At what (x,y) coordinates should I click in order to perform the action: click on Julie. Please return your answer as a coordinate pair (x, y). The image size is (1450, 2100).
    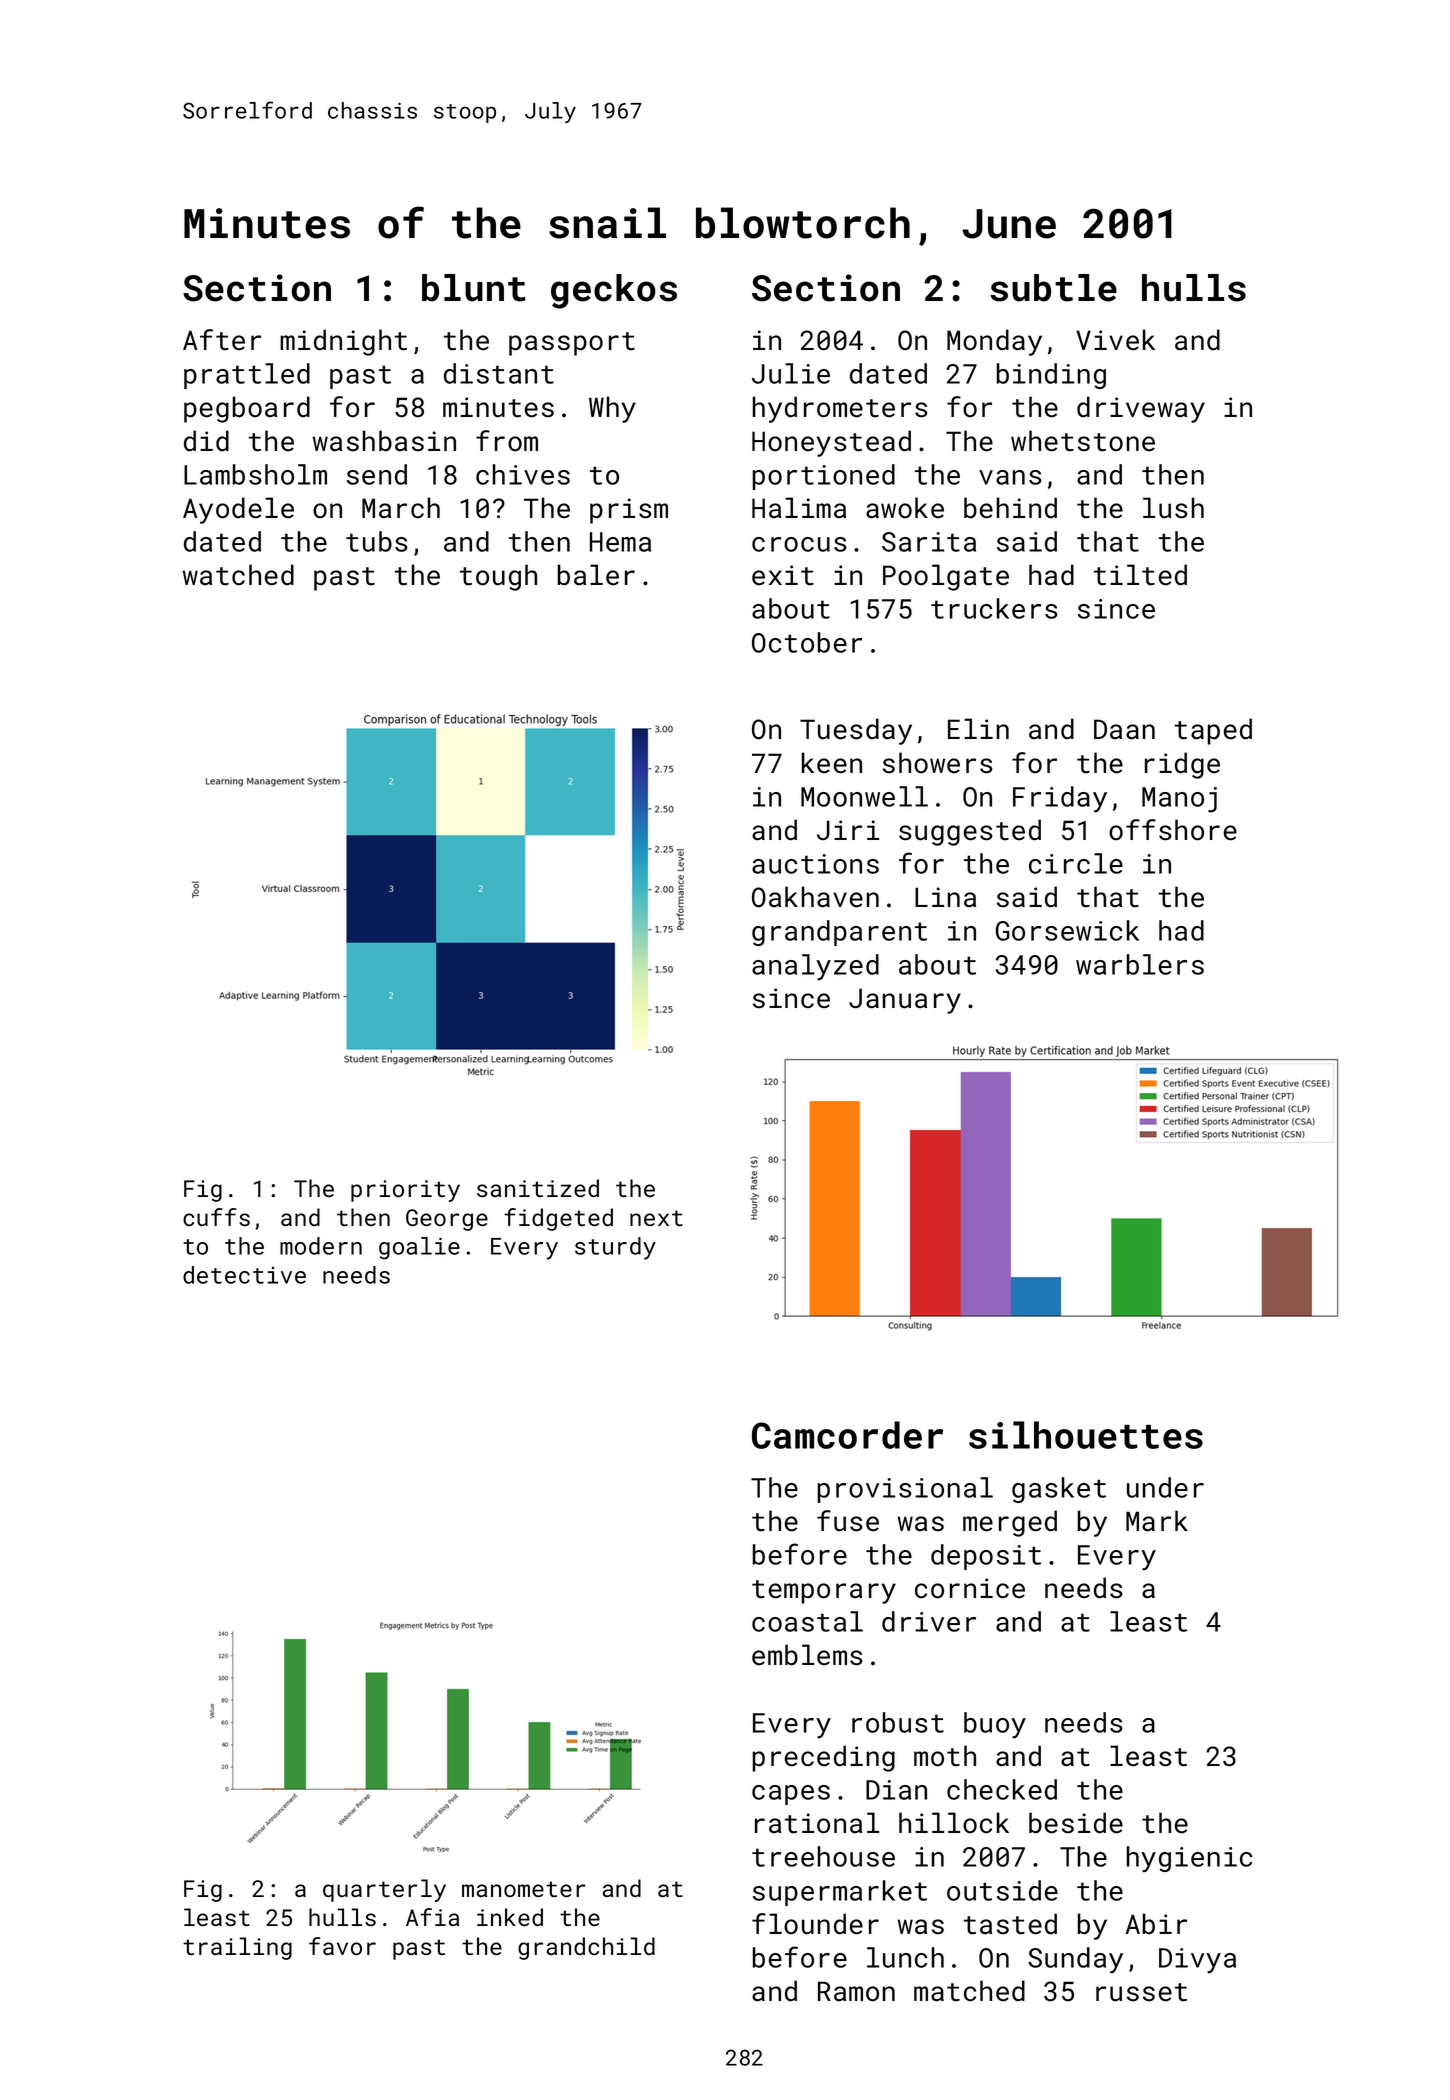
    Looking at the image, I should click on (791, 373).
